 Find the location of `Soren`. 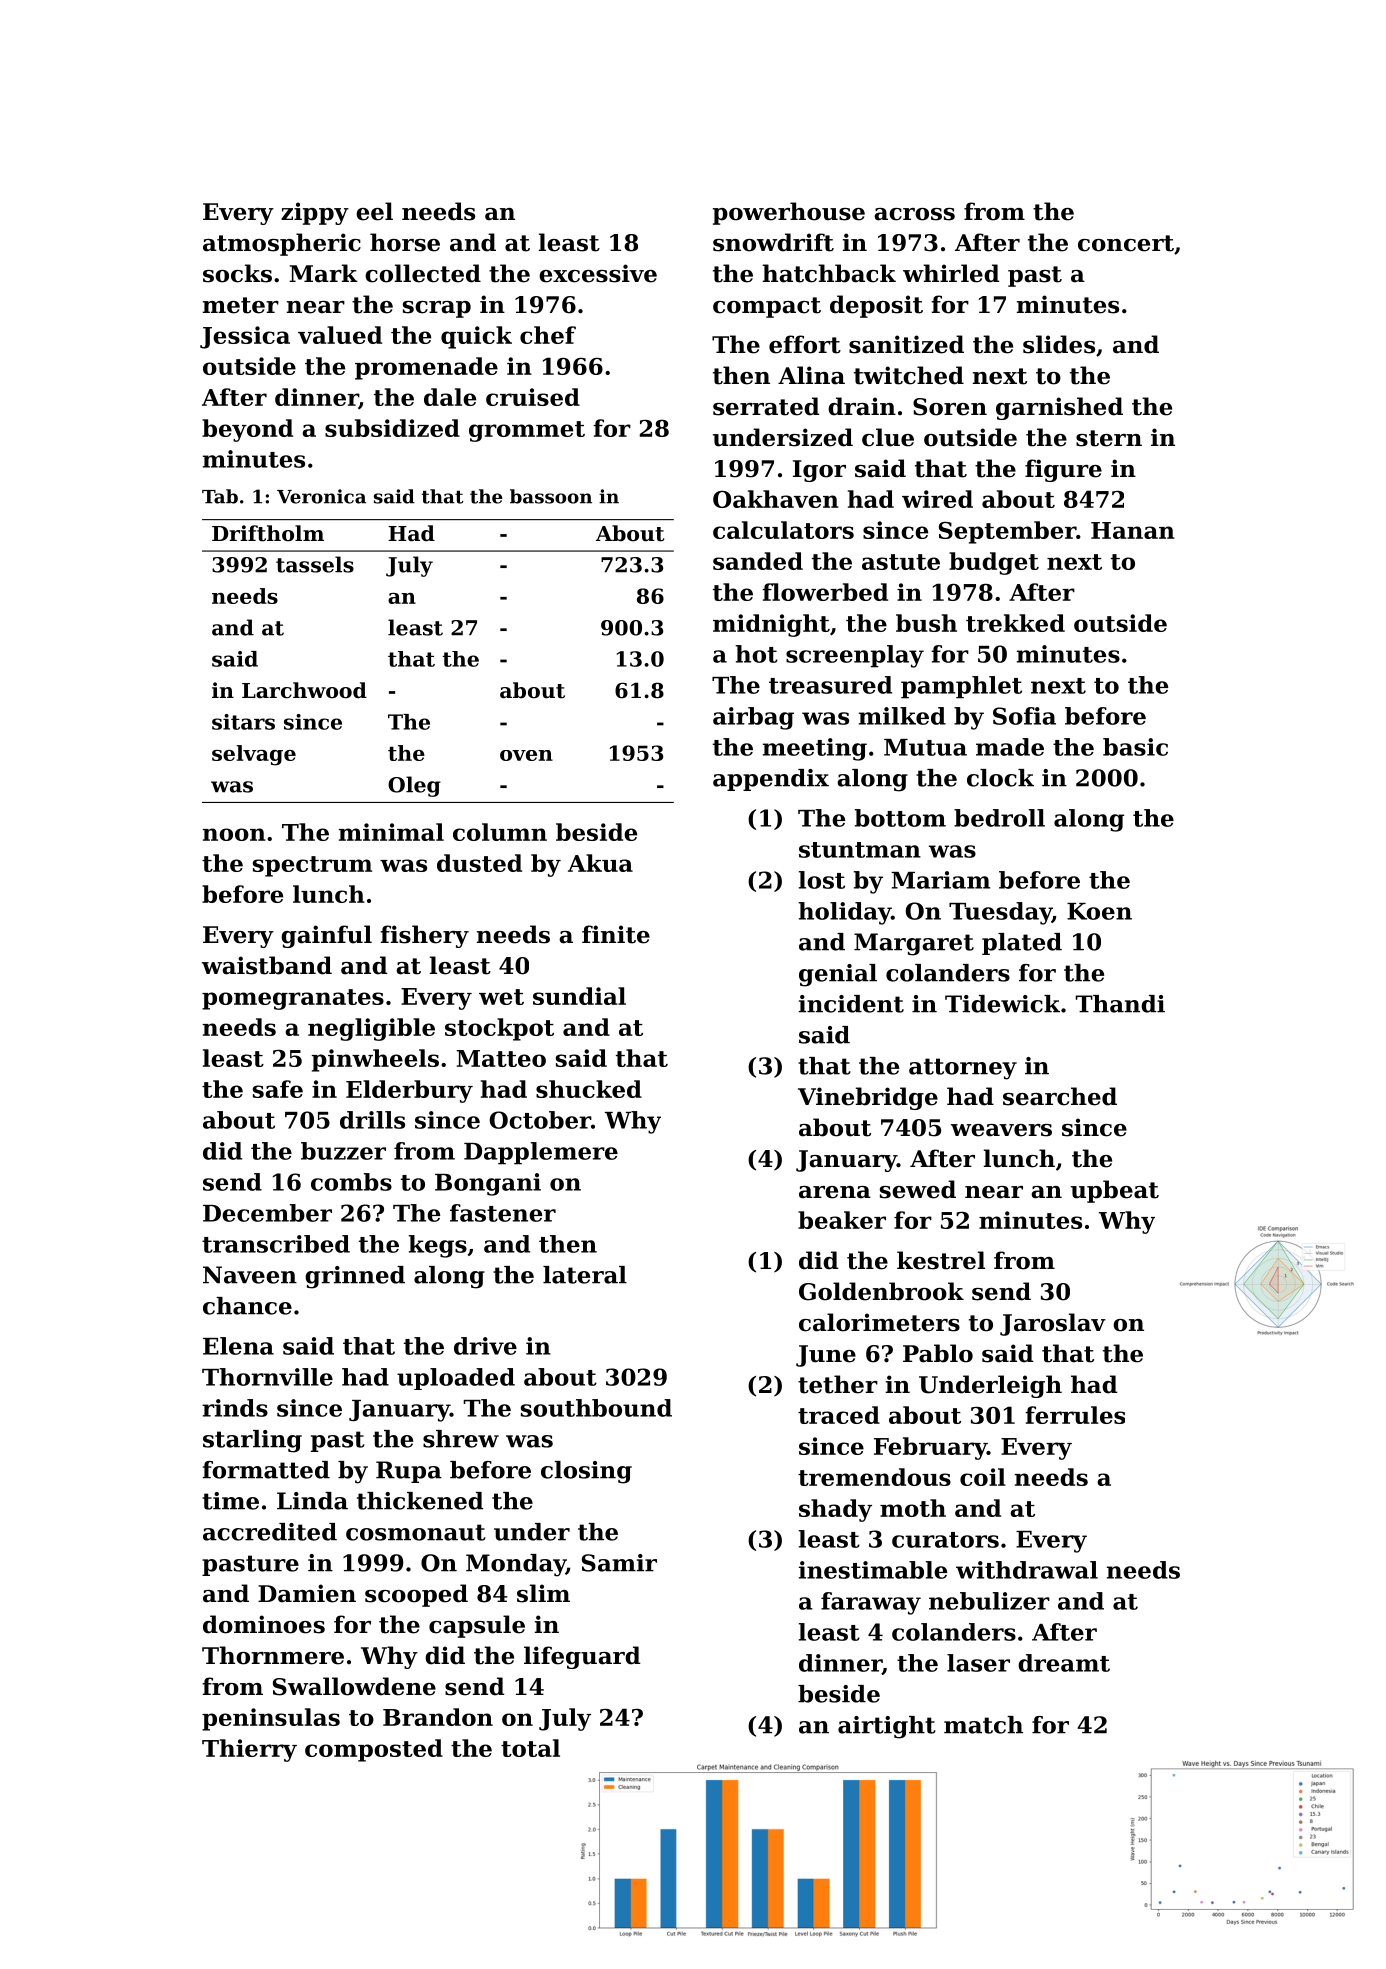

Soren is located at coordinates (950, 407).
